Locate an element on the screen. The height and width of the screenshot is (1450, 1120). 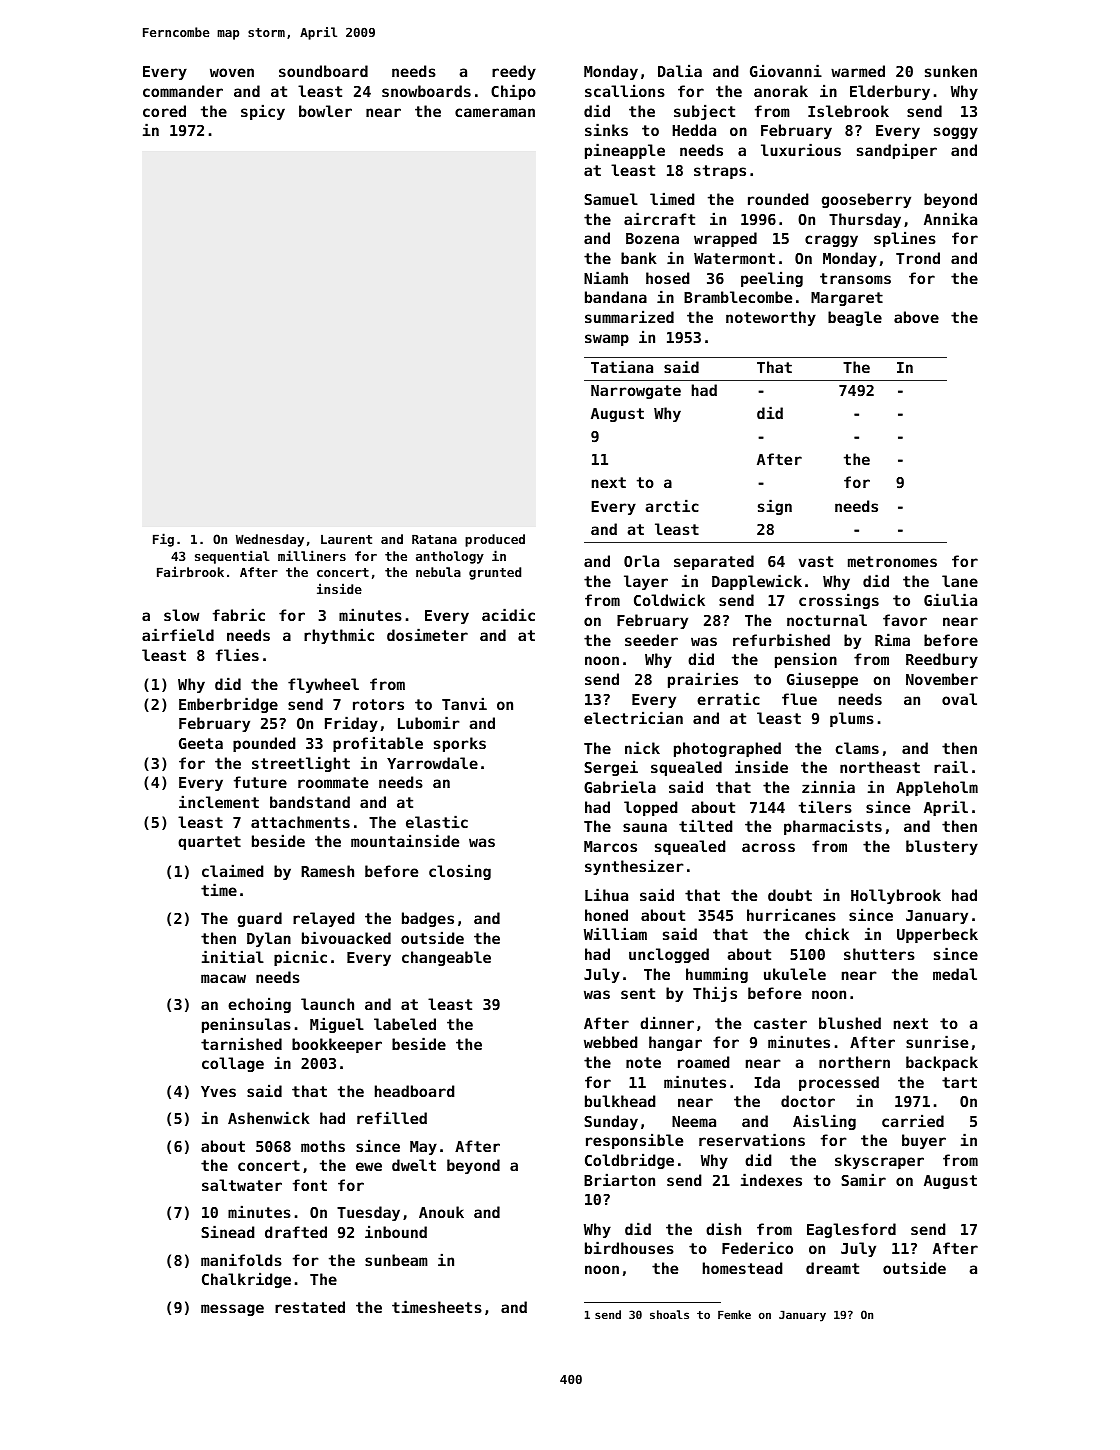
Orla is located at coordinates (641, 561).
